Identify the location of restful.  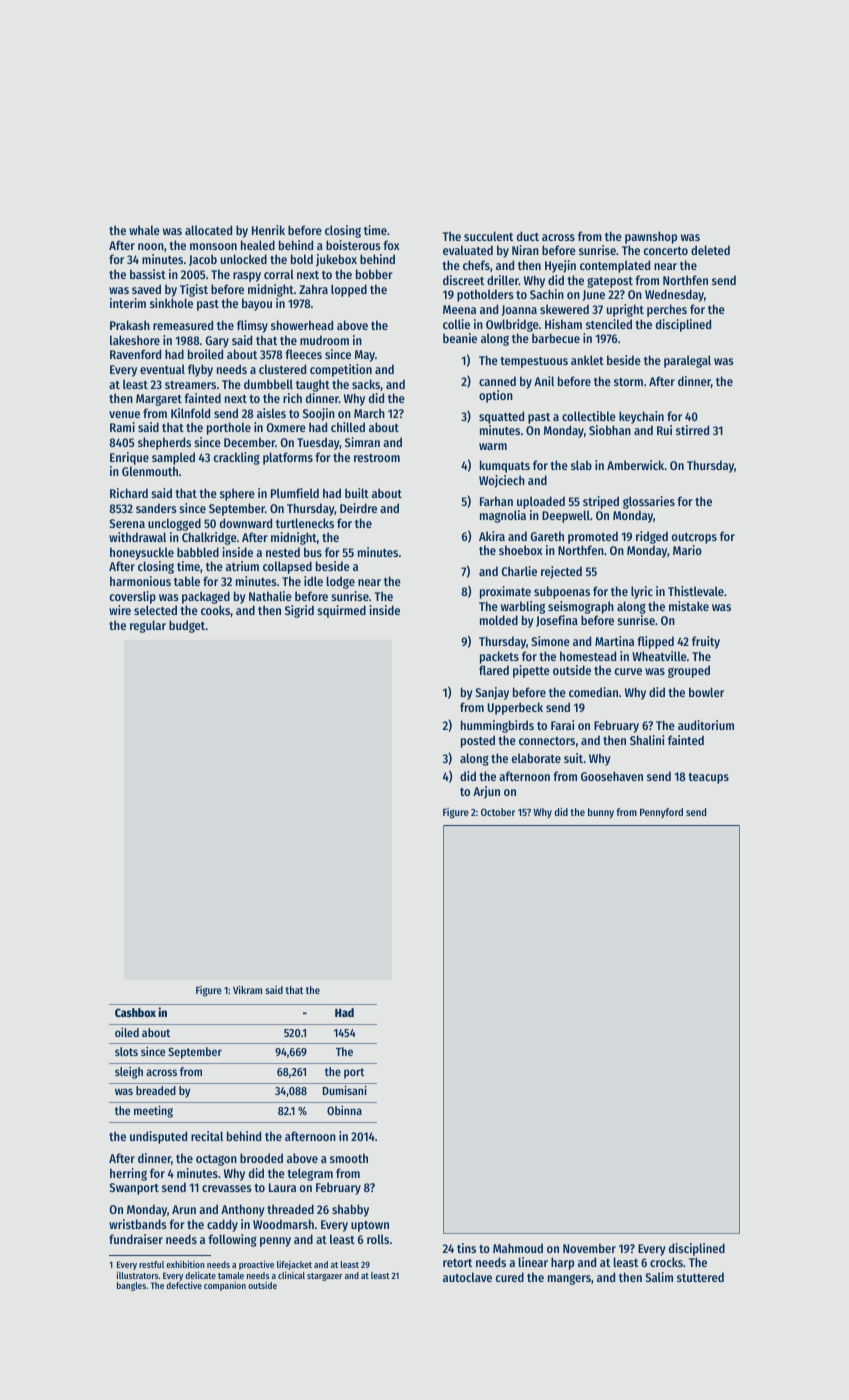
(151, 1264).
